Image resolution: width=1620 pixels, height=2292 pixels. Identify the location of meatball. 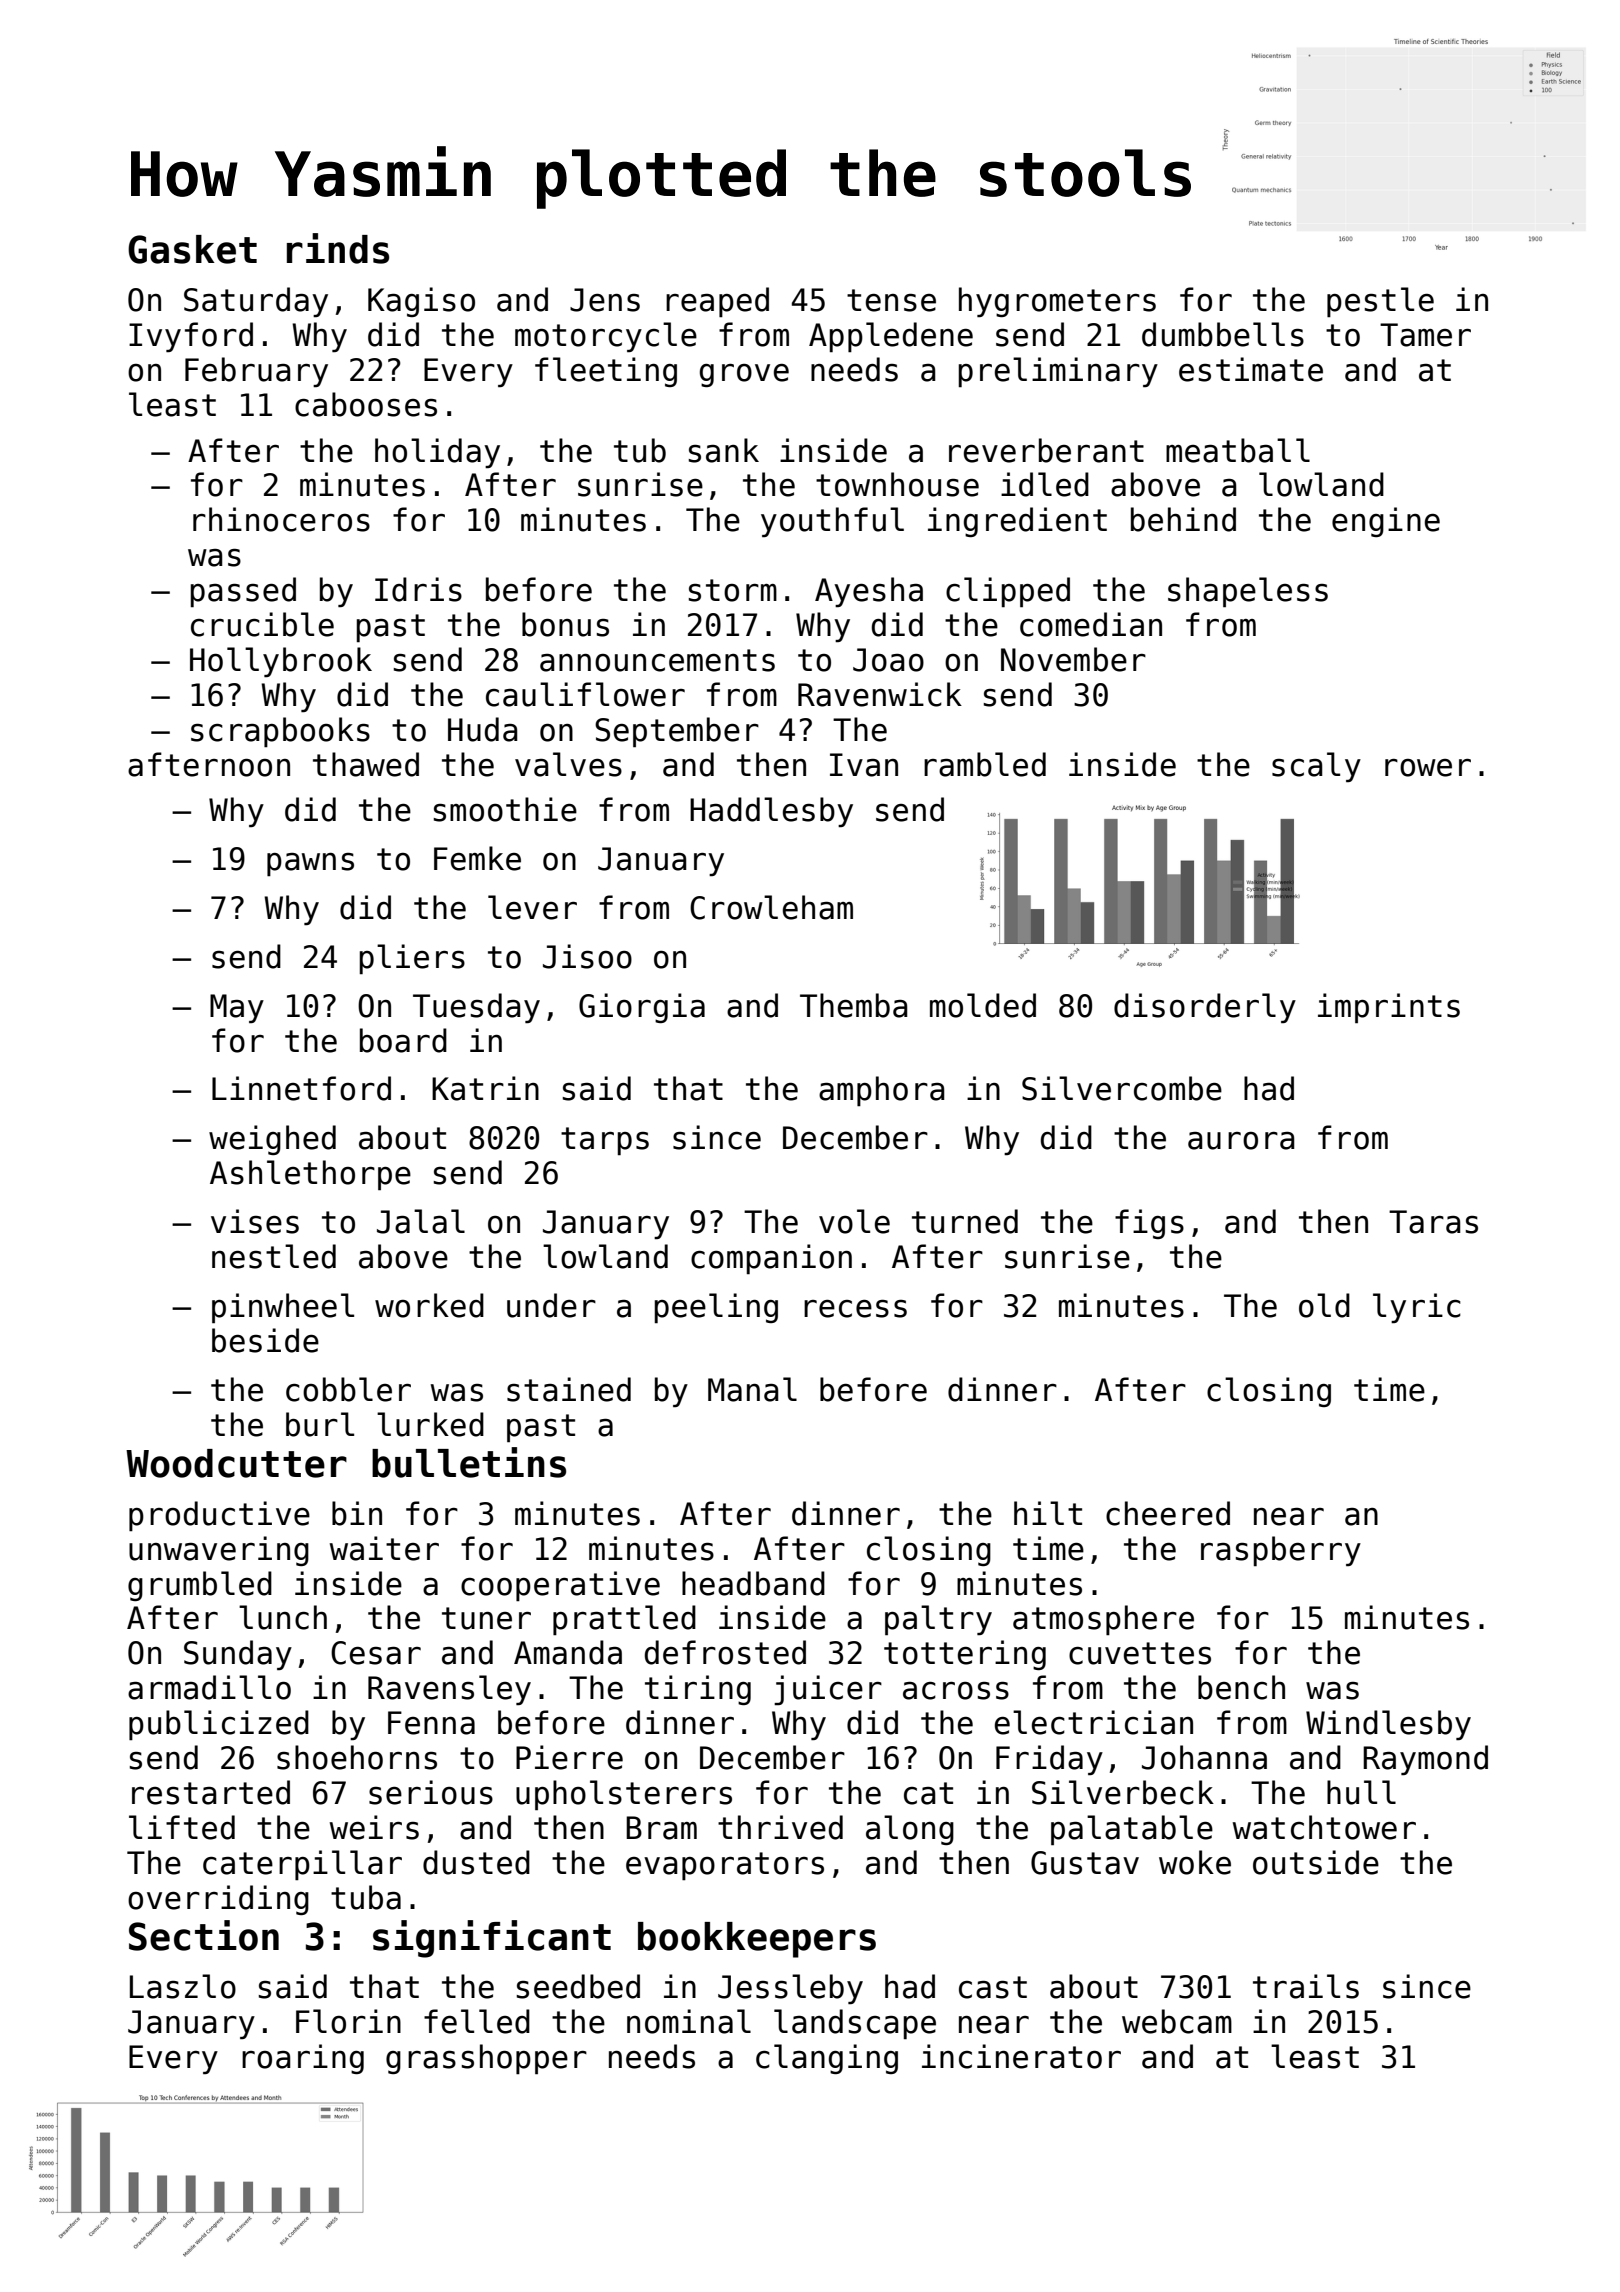
(1238, 450).
